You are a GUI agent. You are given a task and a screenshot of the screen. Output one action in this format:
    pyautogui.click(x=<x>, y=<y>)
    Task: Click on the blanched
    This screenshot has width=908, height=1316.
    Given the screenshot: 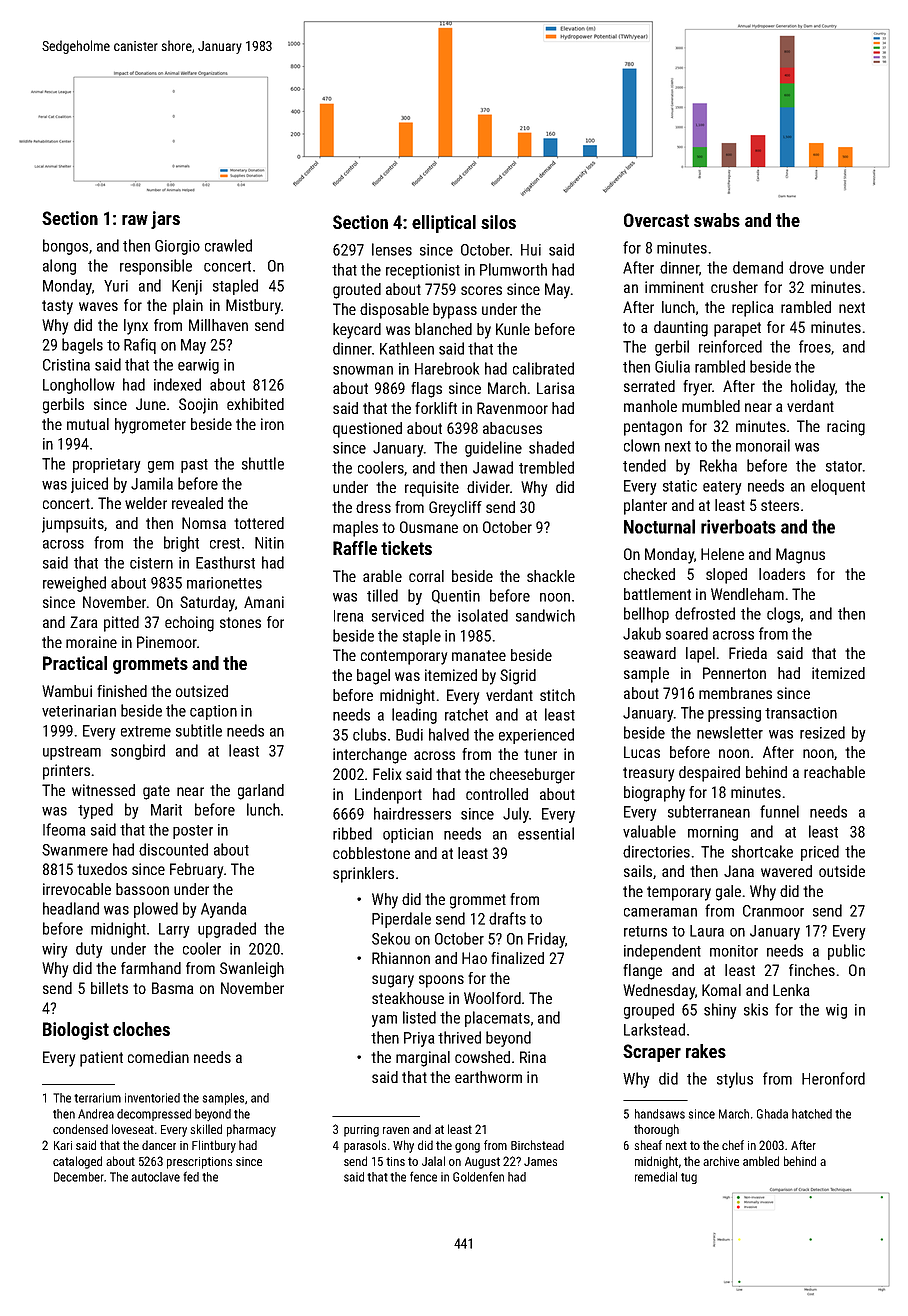 What is the action you would take?
    pyautogui.click(x=443, y=329)
